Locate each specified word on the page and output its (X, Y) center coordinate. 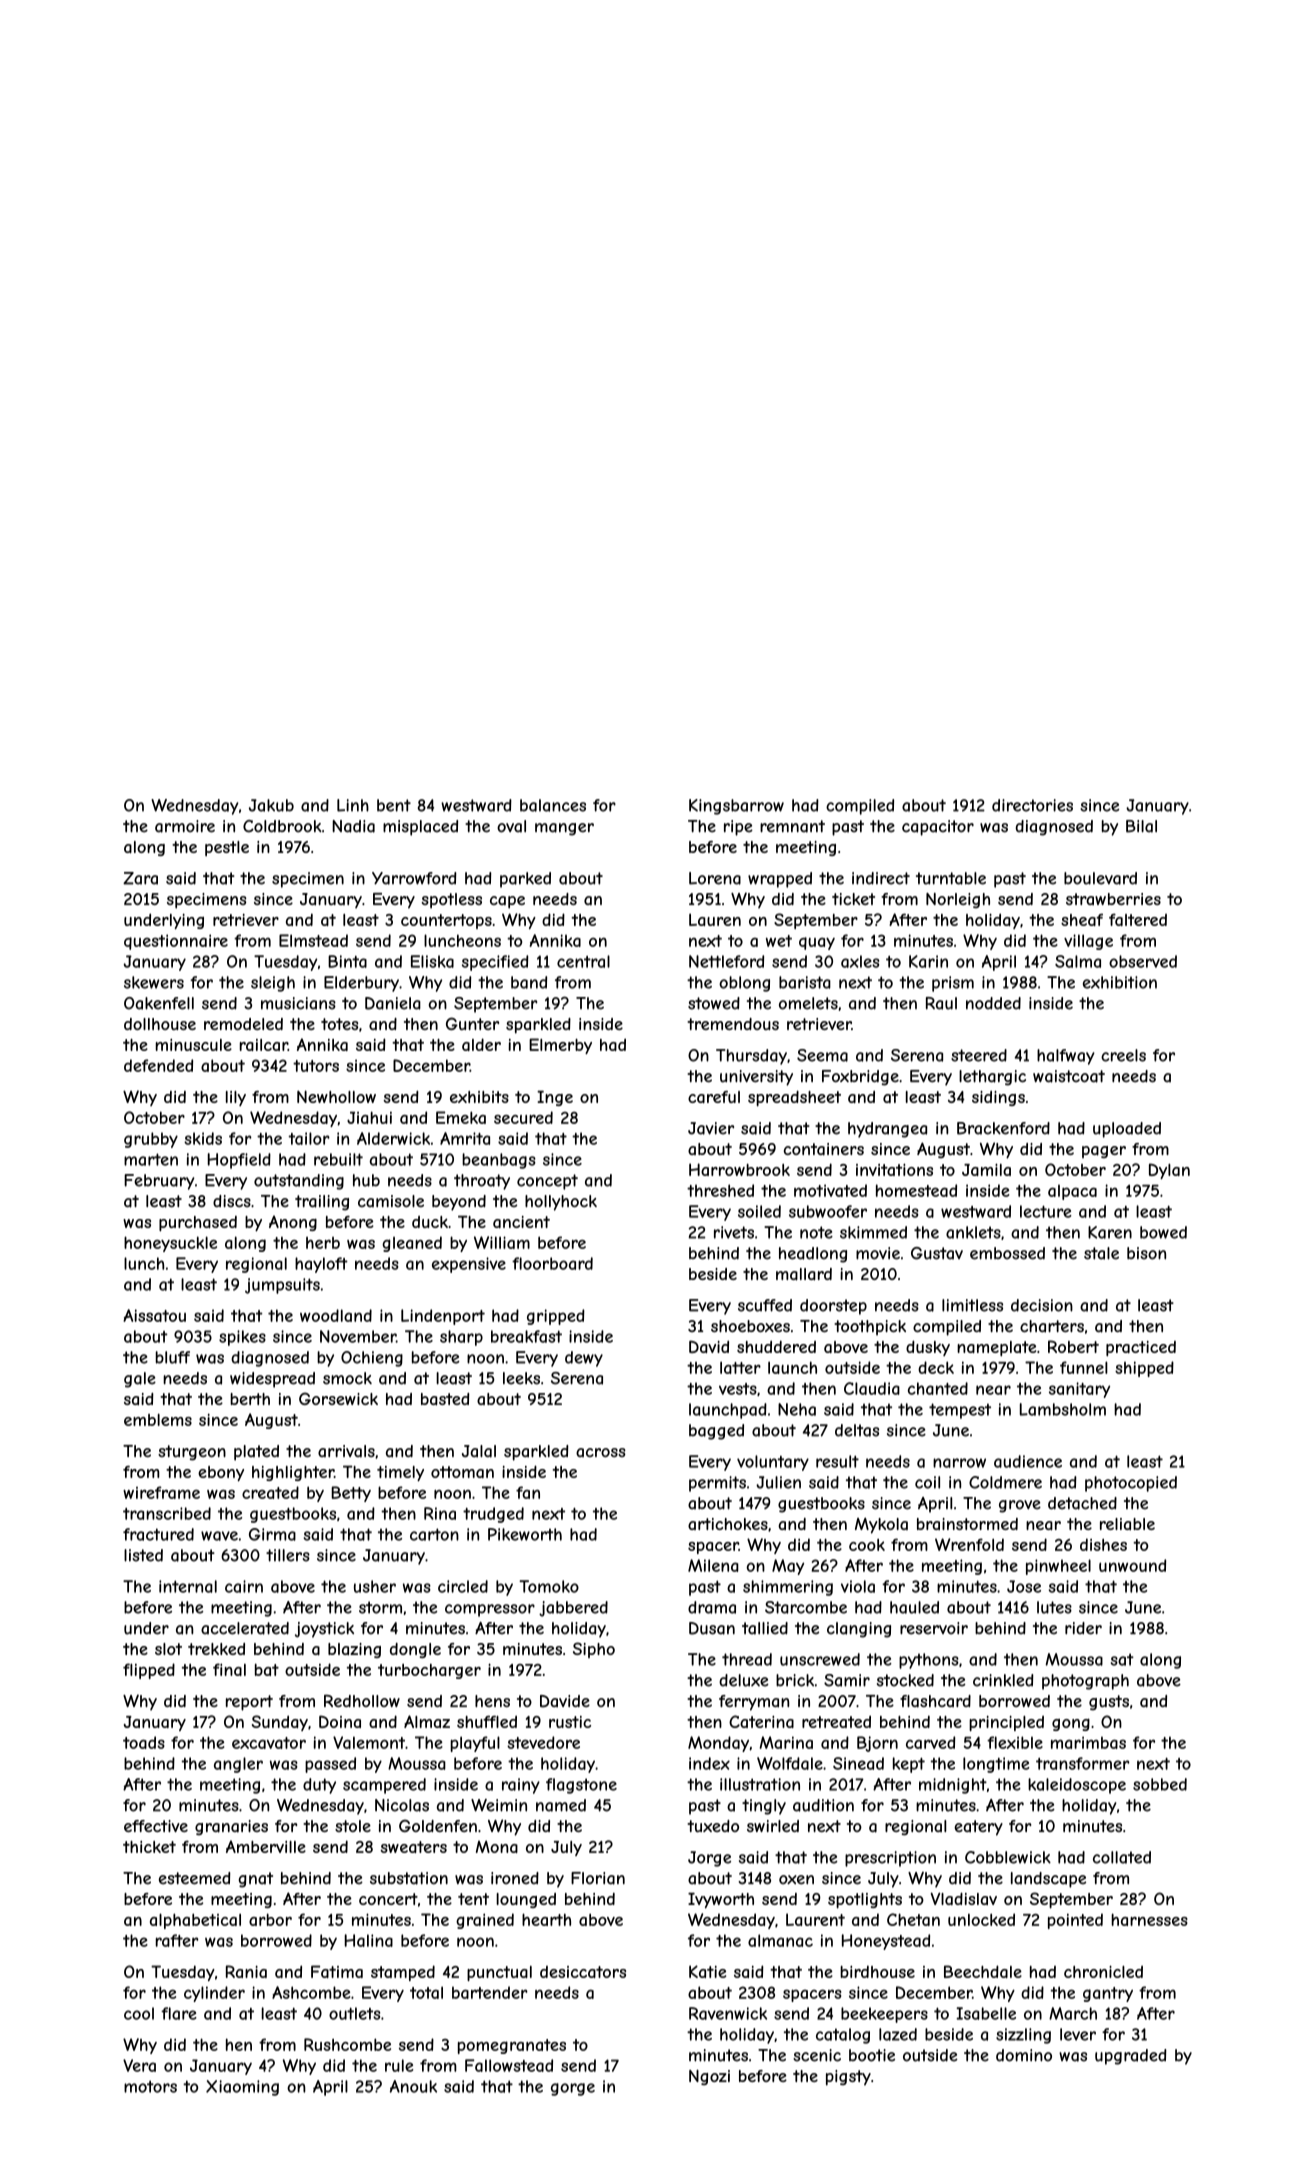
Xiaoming (242, 2088)
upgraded (1131, 2057)
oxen (796, 1880)
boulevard (1100, 878)
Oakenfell (159, 1003)
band (529, 982)
